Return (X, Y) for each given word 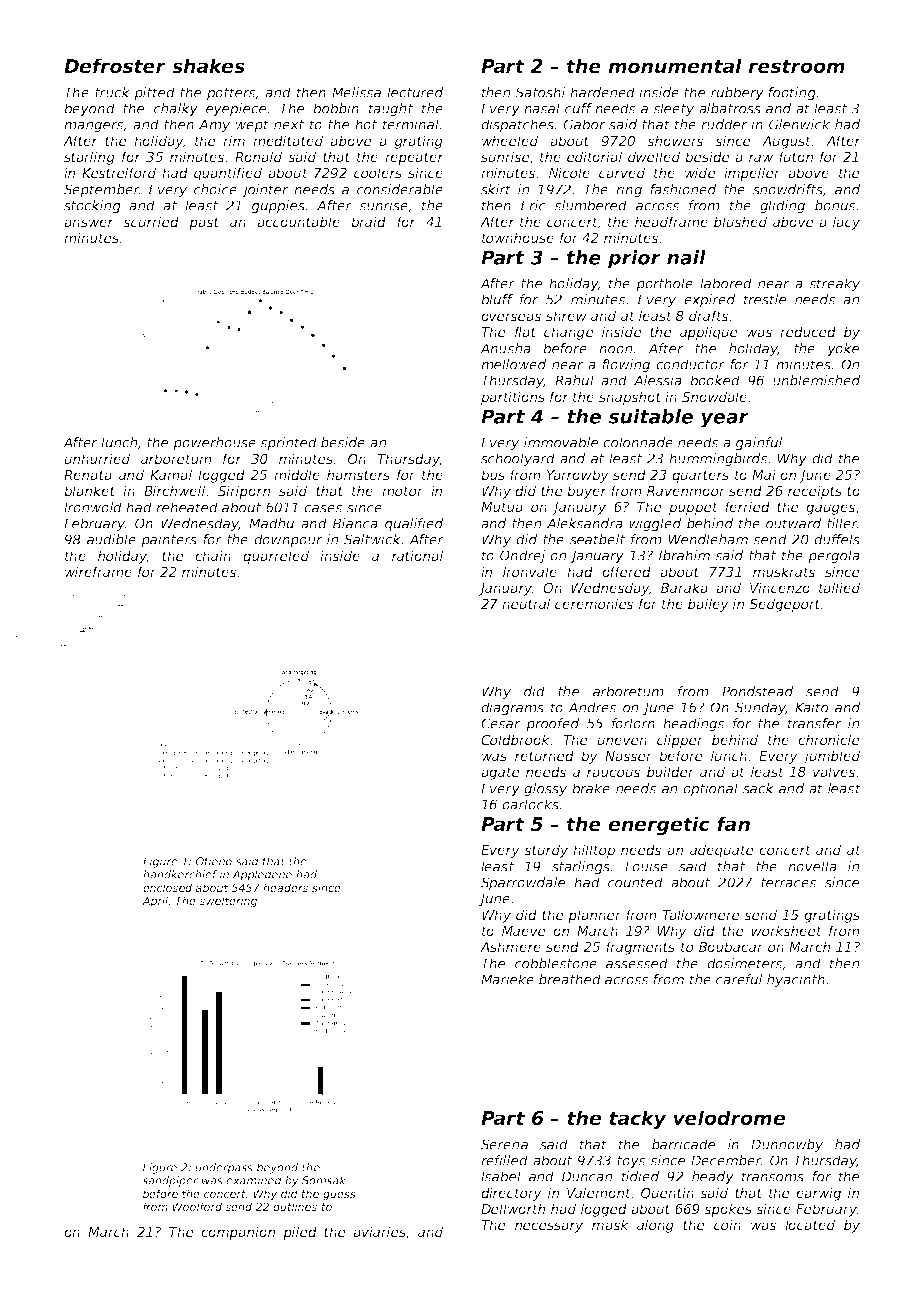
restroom (796, 66)
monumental (675, 66)
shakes (208, 66)
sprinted (288, 444)
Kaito (811, 707)
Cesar (500, 723)
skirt (496, 189)
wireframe (98, 571)
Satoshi (540, 92)
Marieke (507, 979)
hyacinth (796, 981)
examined (254, 1180)
